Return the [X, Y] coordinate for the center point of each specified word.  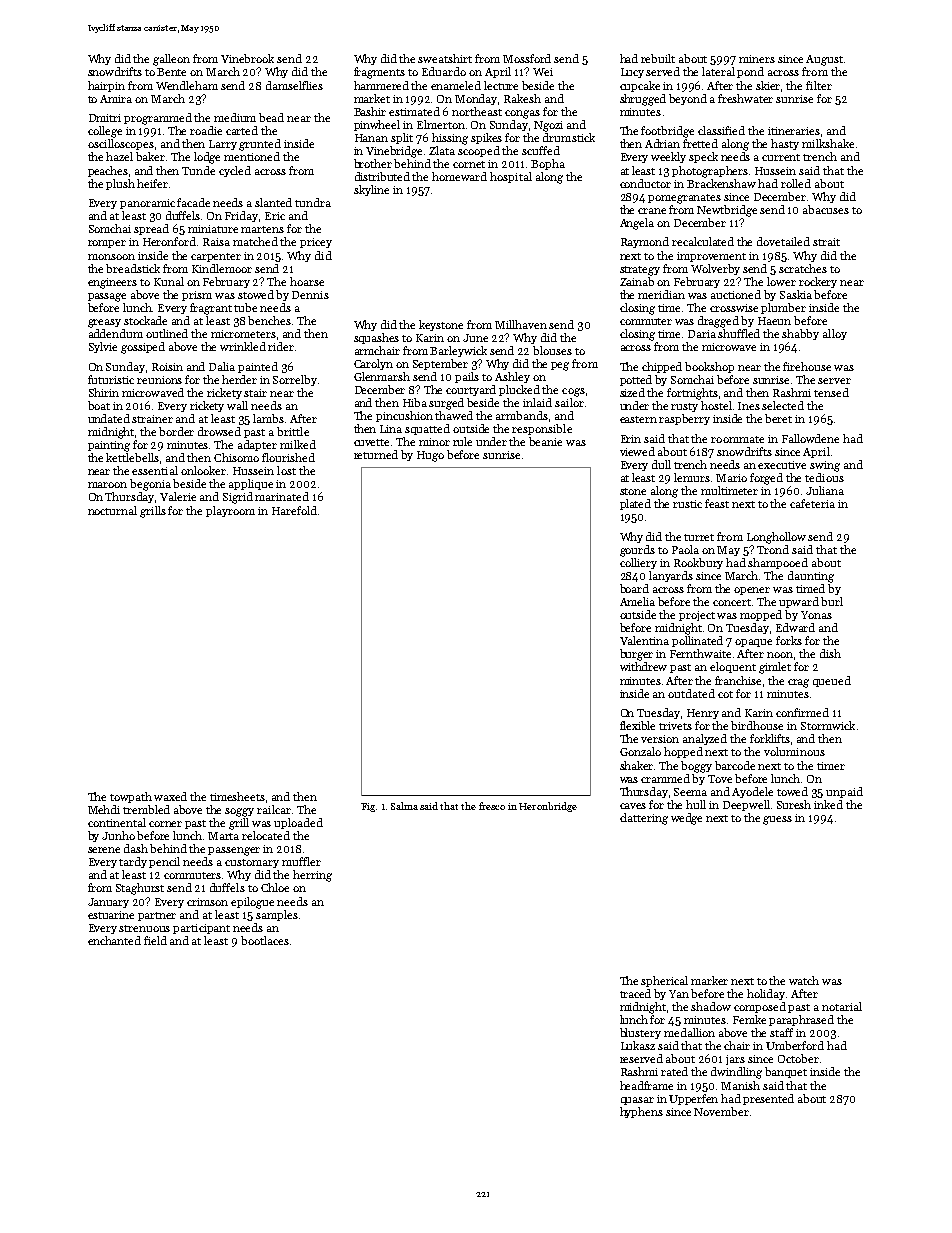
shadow [711, 1006]
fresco [492, 806]
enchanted [114, 940]
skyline [371, 190]
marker [709, 980]
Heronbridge [548, 807]
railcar [274, 809]
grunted [260, 145]
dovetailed [783, 241]
